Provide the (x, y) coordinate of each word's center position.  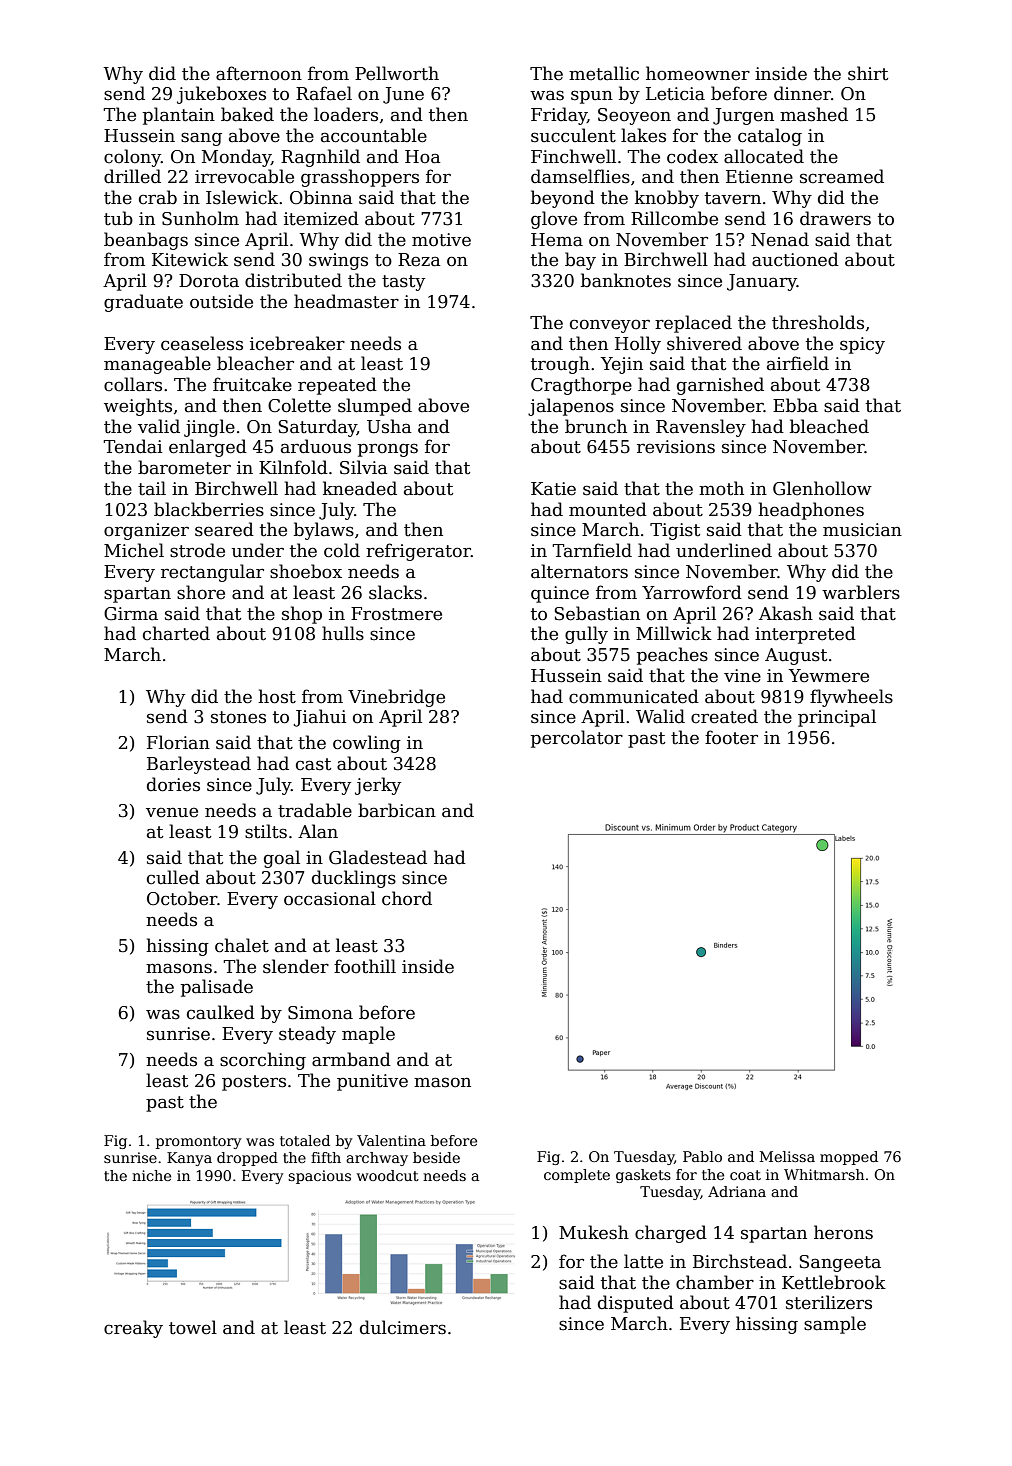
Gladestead (378, 857)
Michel (134, 550)
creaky (133, 1329)
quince (560, 594)
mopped (849, 1158)
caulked (221, 1012)
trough (560, 365)
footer (731, 737)
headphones (811, 511)
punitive (372, 1082)
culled (173, 877)
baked (247, 114)
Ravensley (701, 428)
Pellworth (397, 73)
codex (692, 156)
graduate (143, 303)
